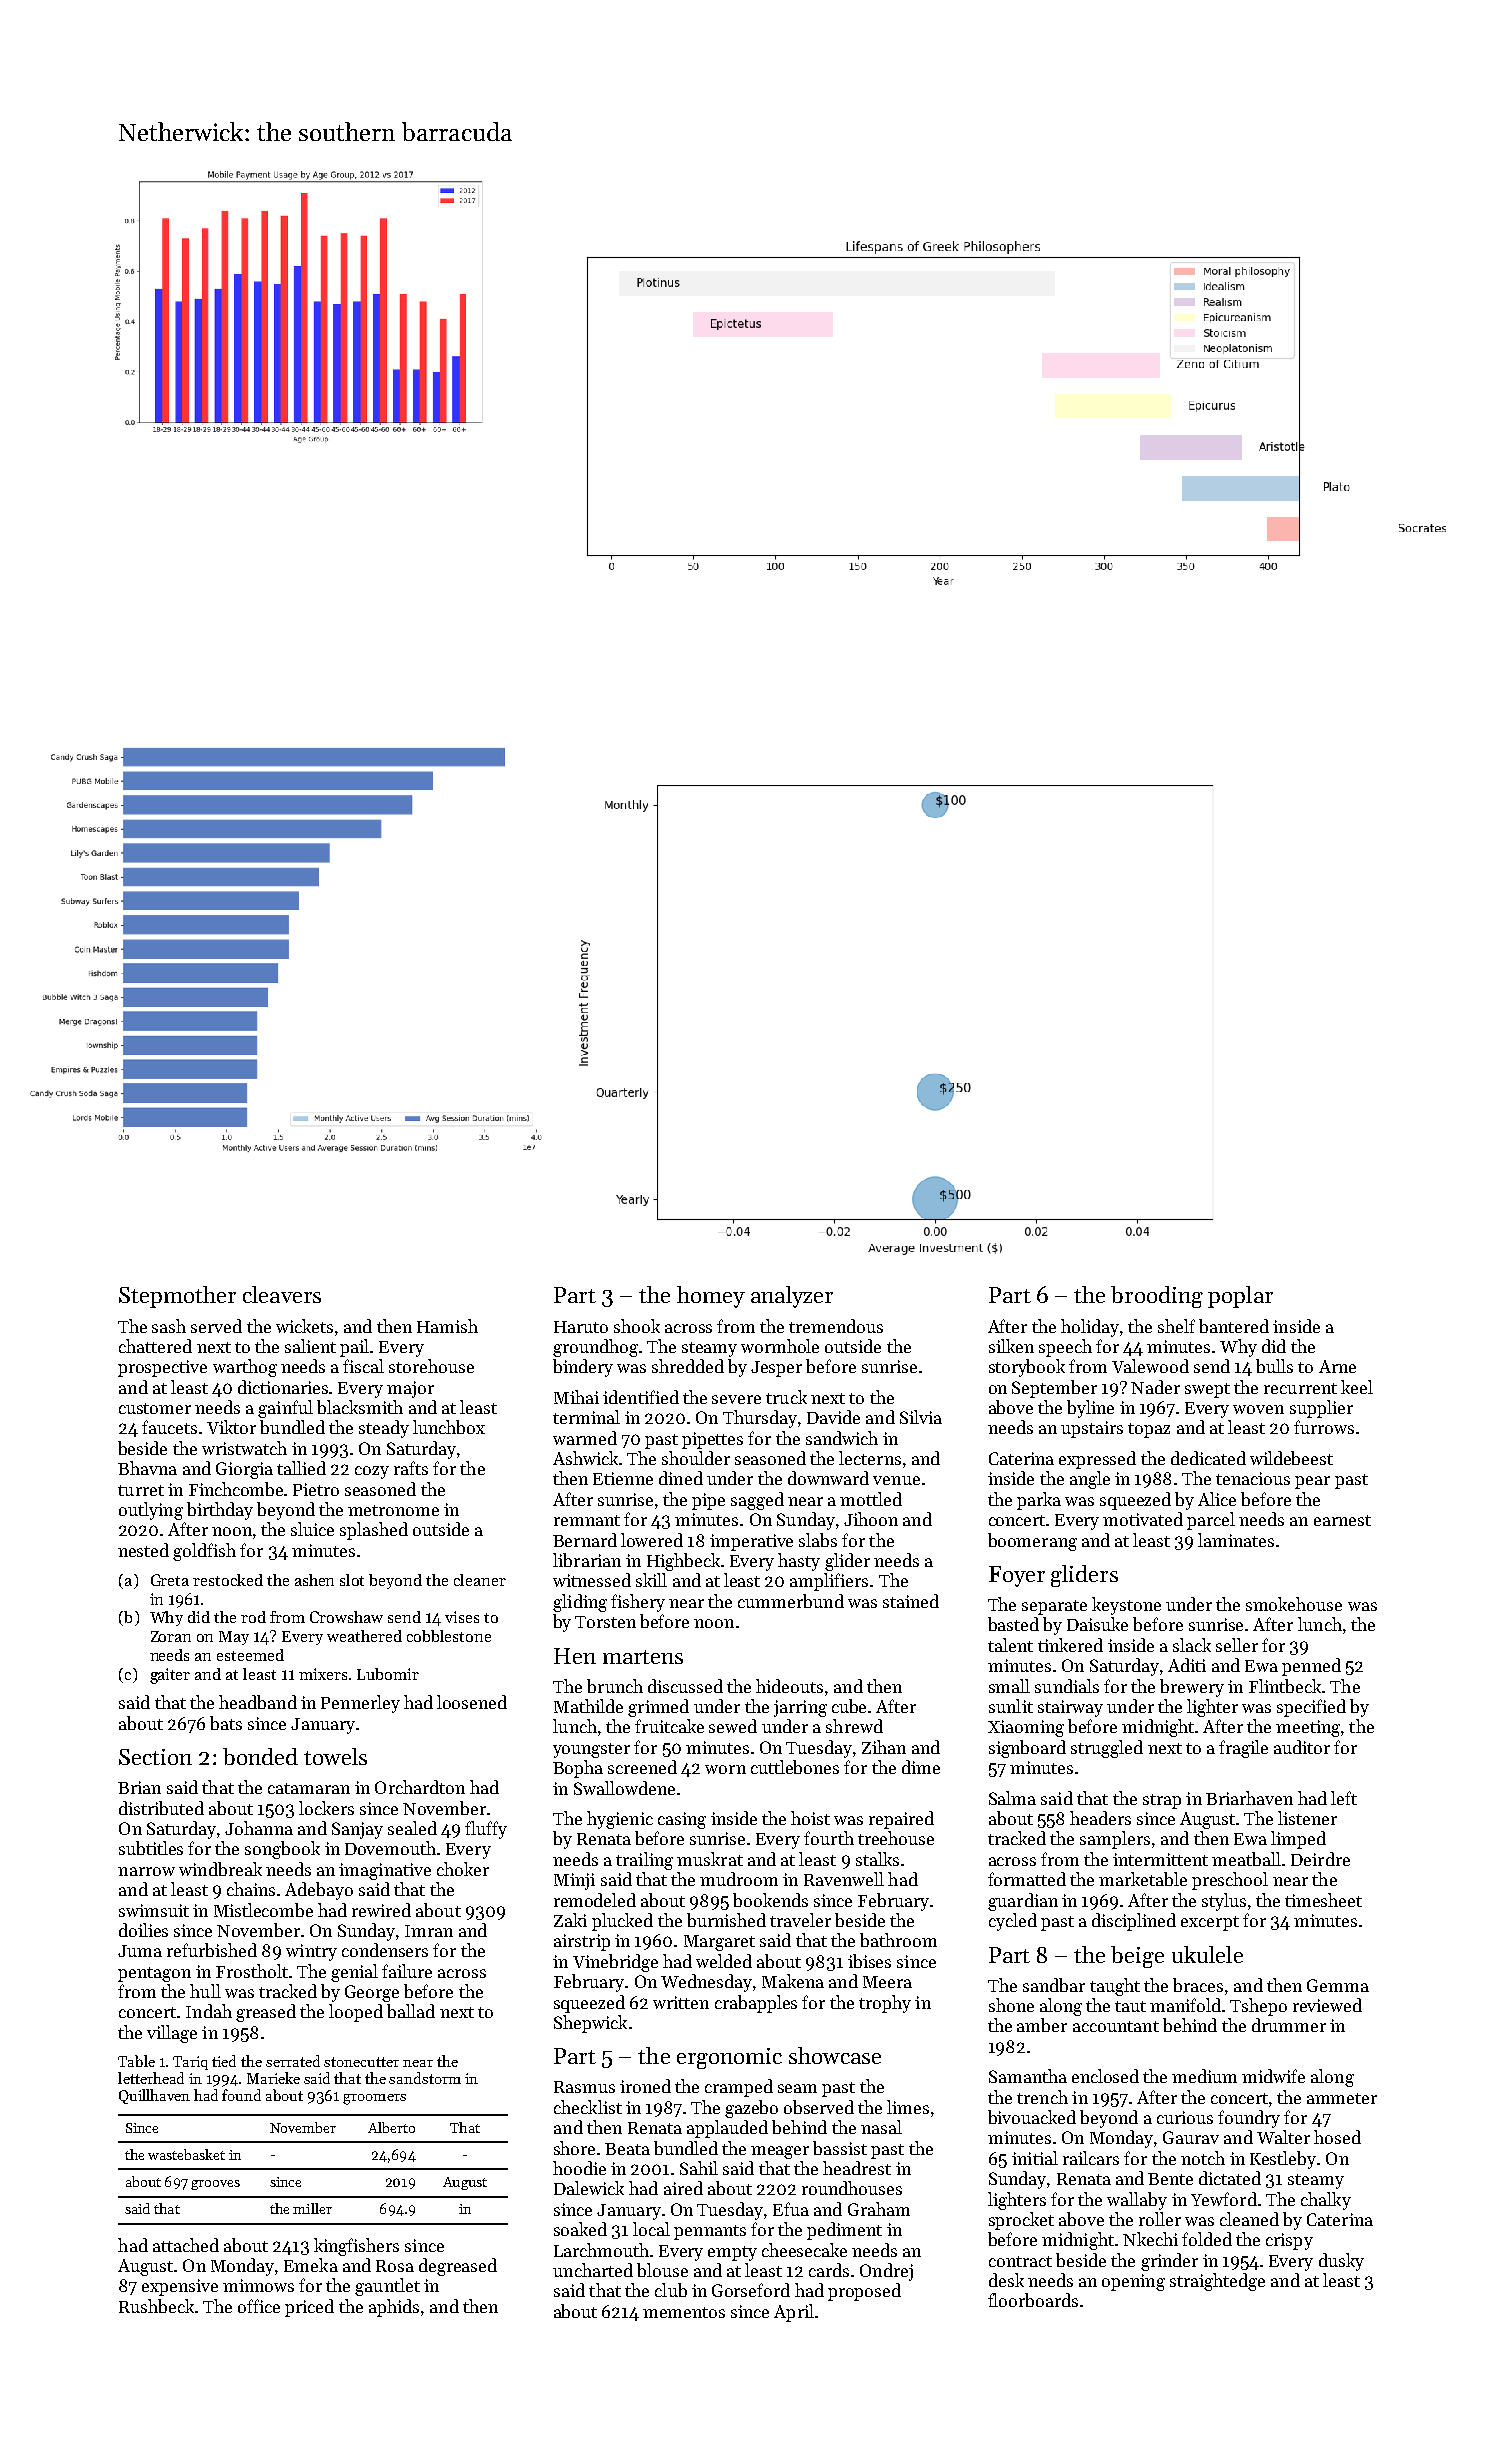 The image size is (1496, 2464). What do you see at coordinates (836, 1326) in the document?
I see `tremendous` at bounding box center [836, 1326].
